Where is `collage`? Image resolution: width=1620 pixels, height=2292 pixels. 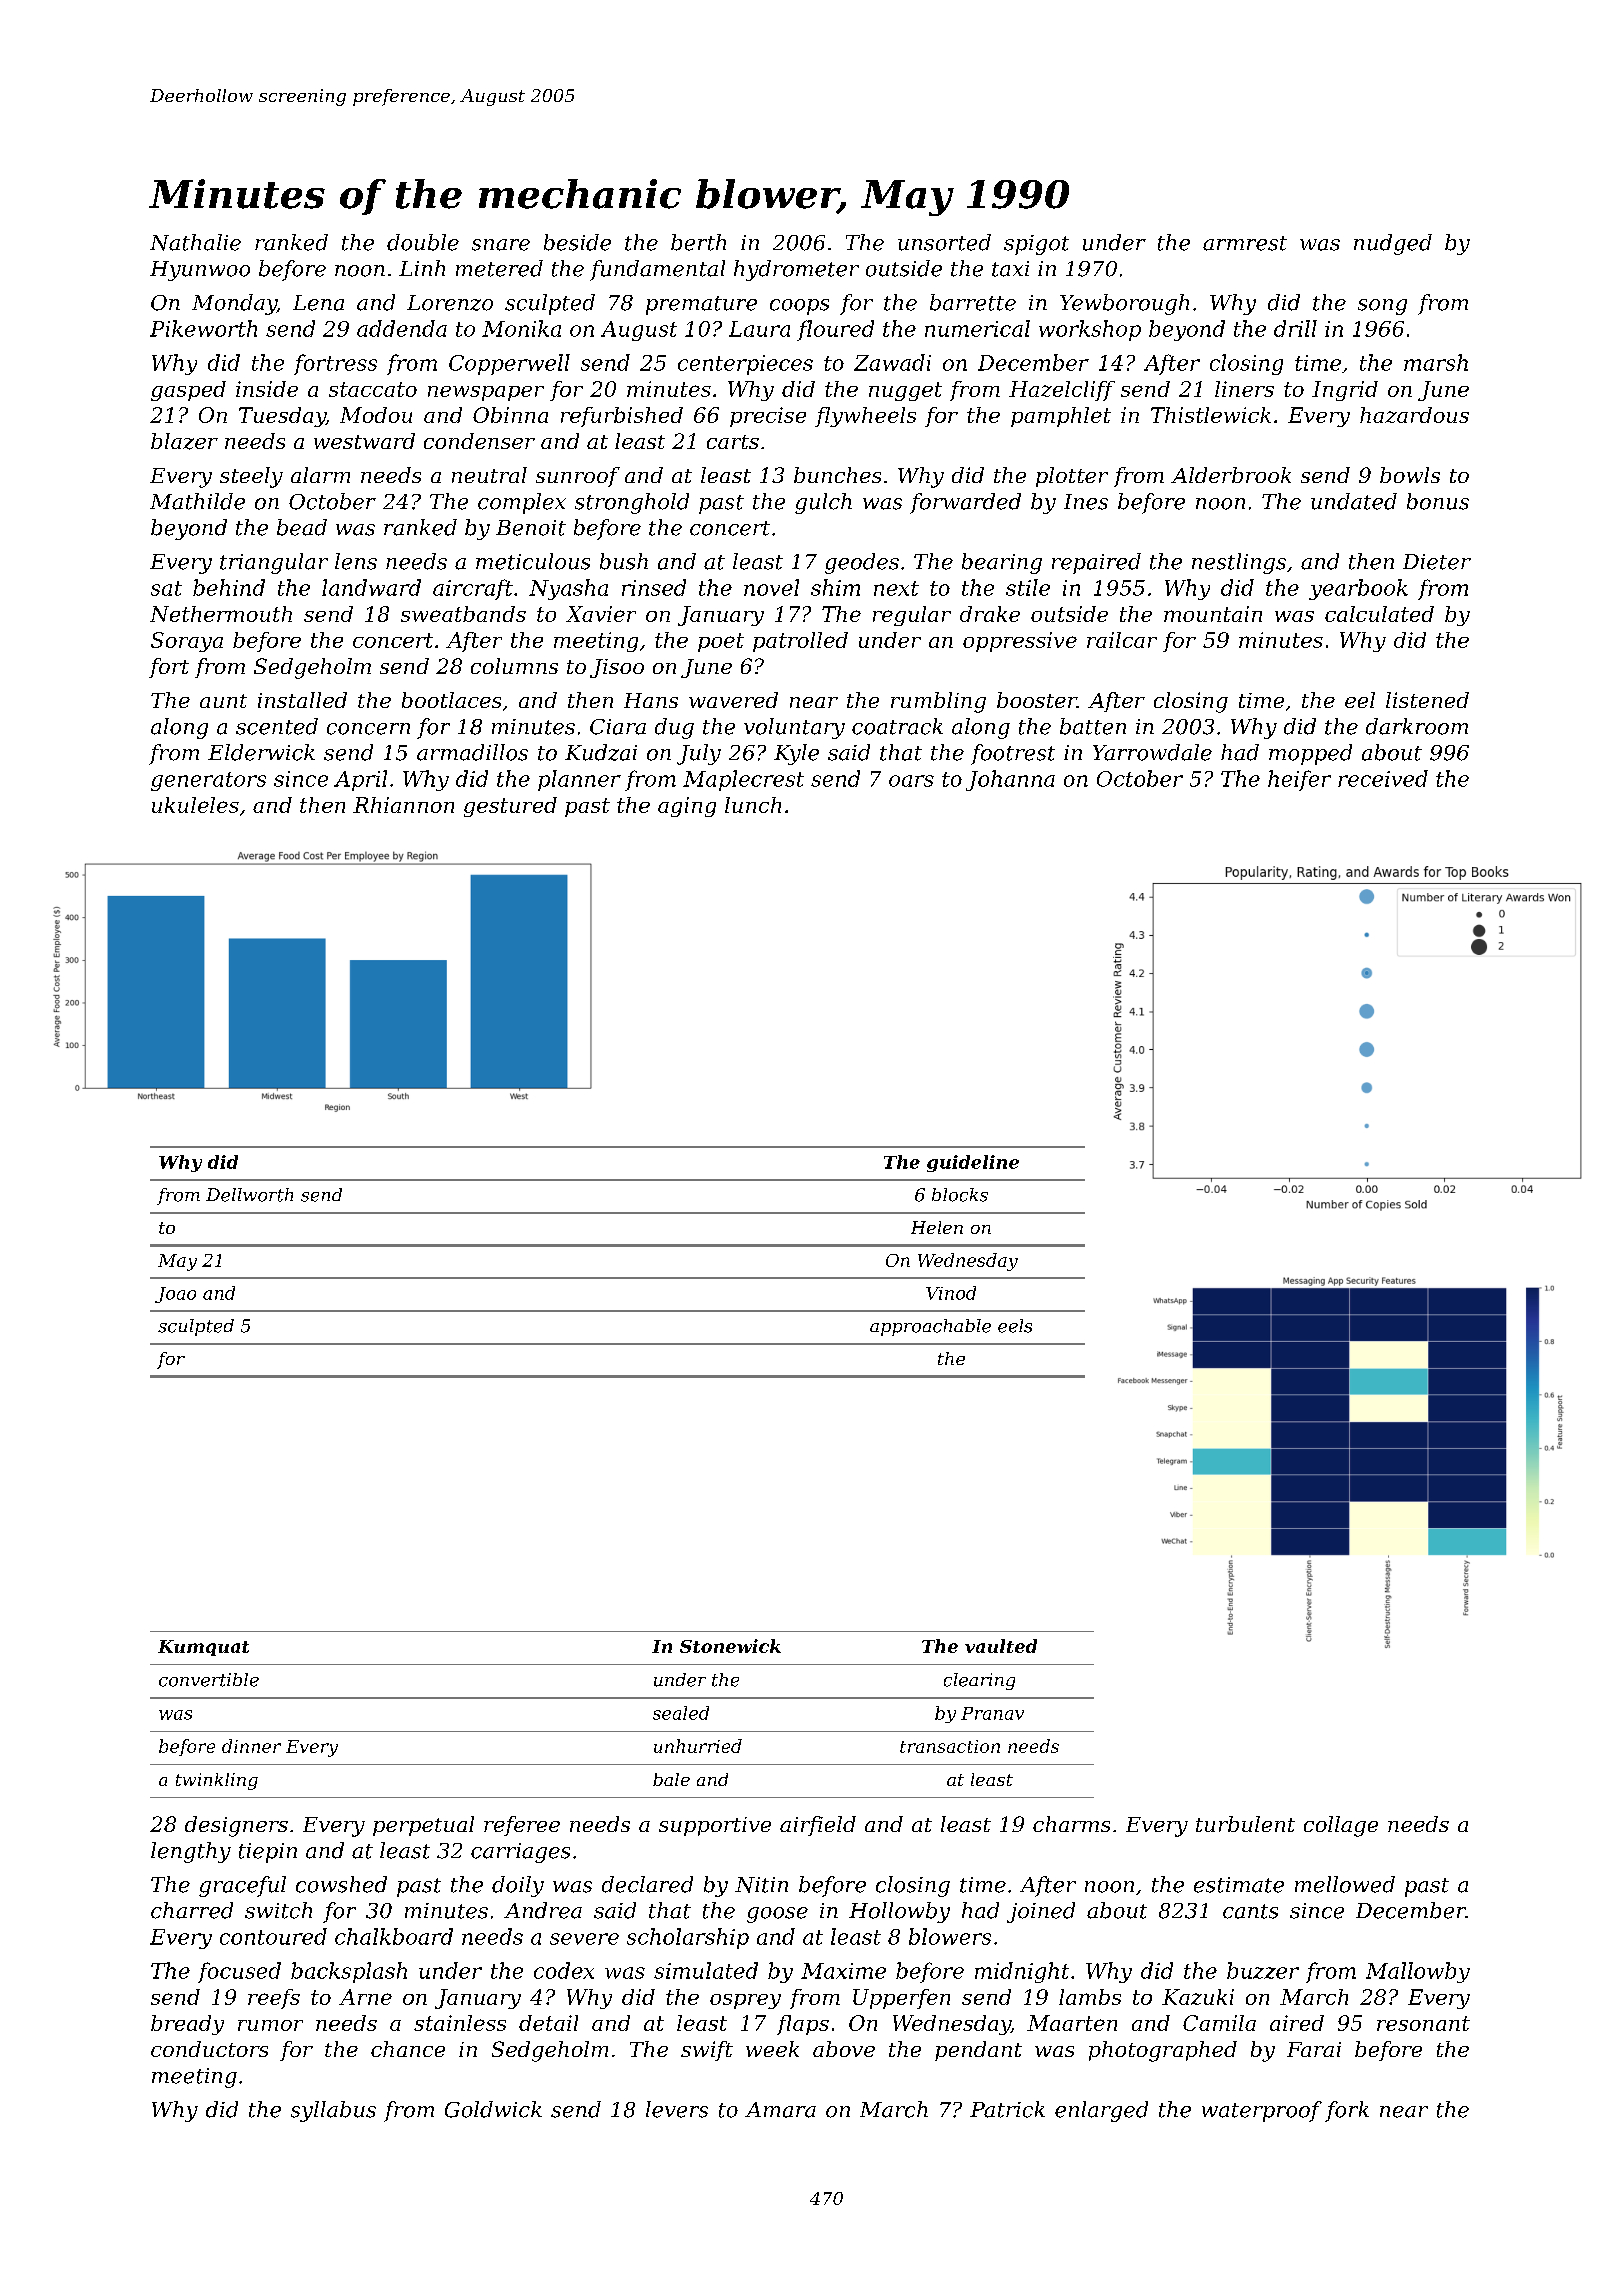 collage is located at coordinates (1341, 1826).
